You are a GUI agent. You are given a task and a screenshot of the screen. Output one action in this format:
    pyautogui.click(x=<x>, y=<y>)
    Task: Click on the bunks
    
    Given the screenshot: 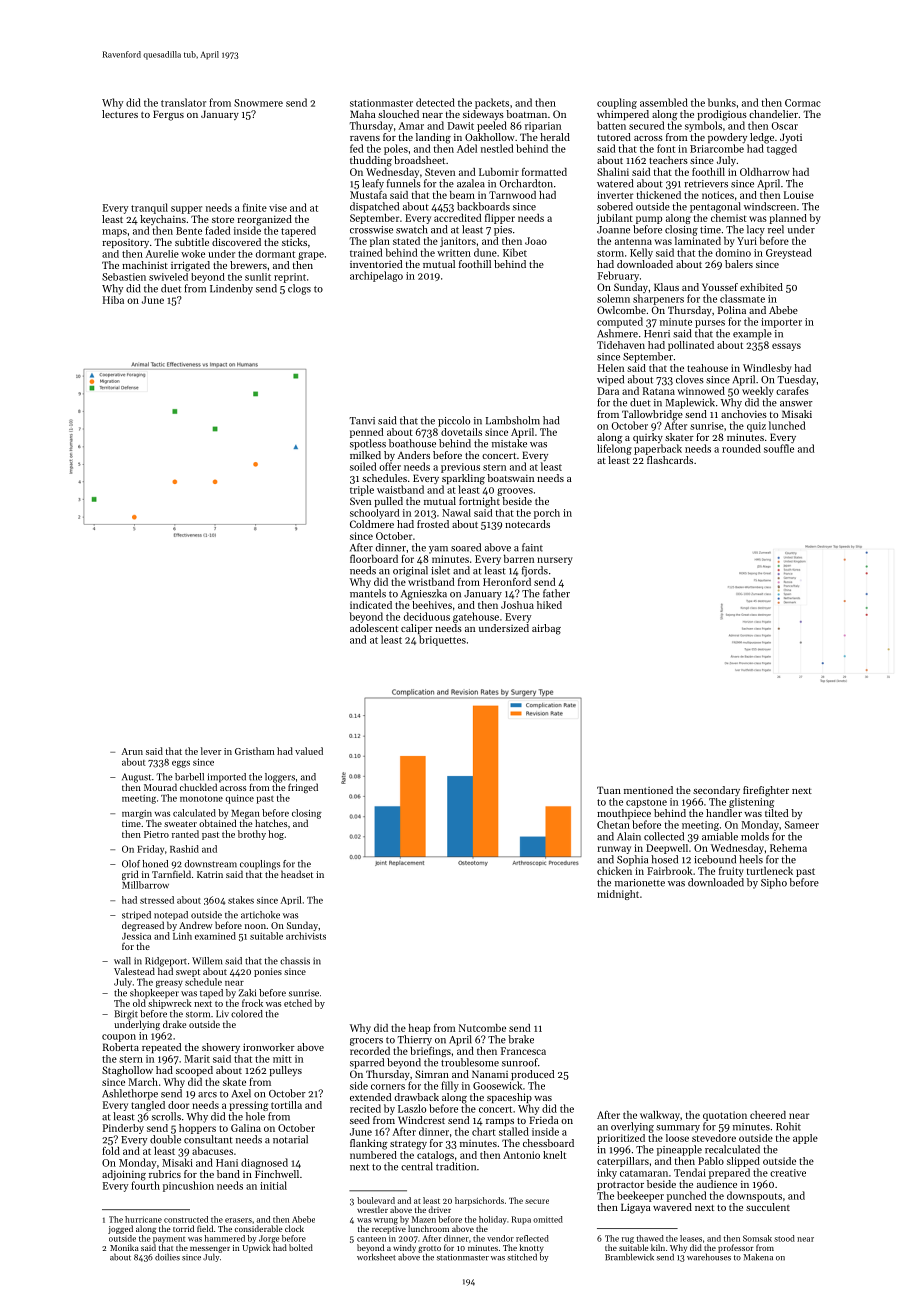 What is the action you would take?
    pyautogui.click(x=722, y=102)
